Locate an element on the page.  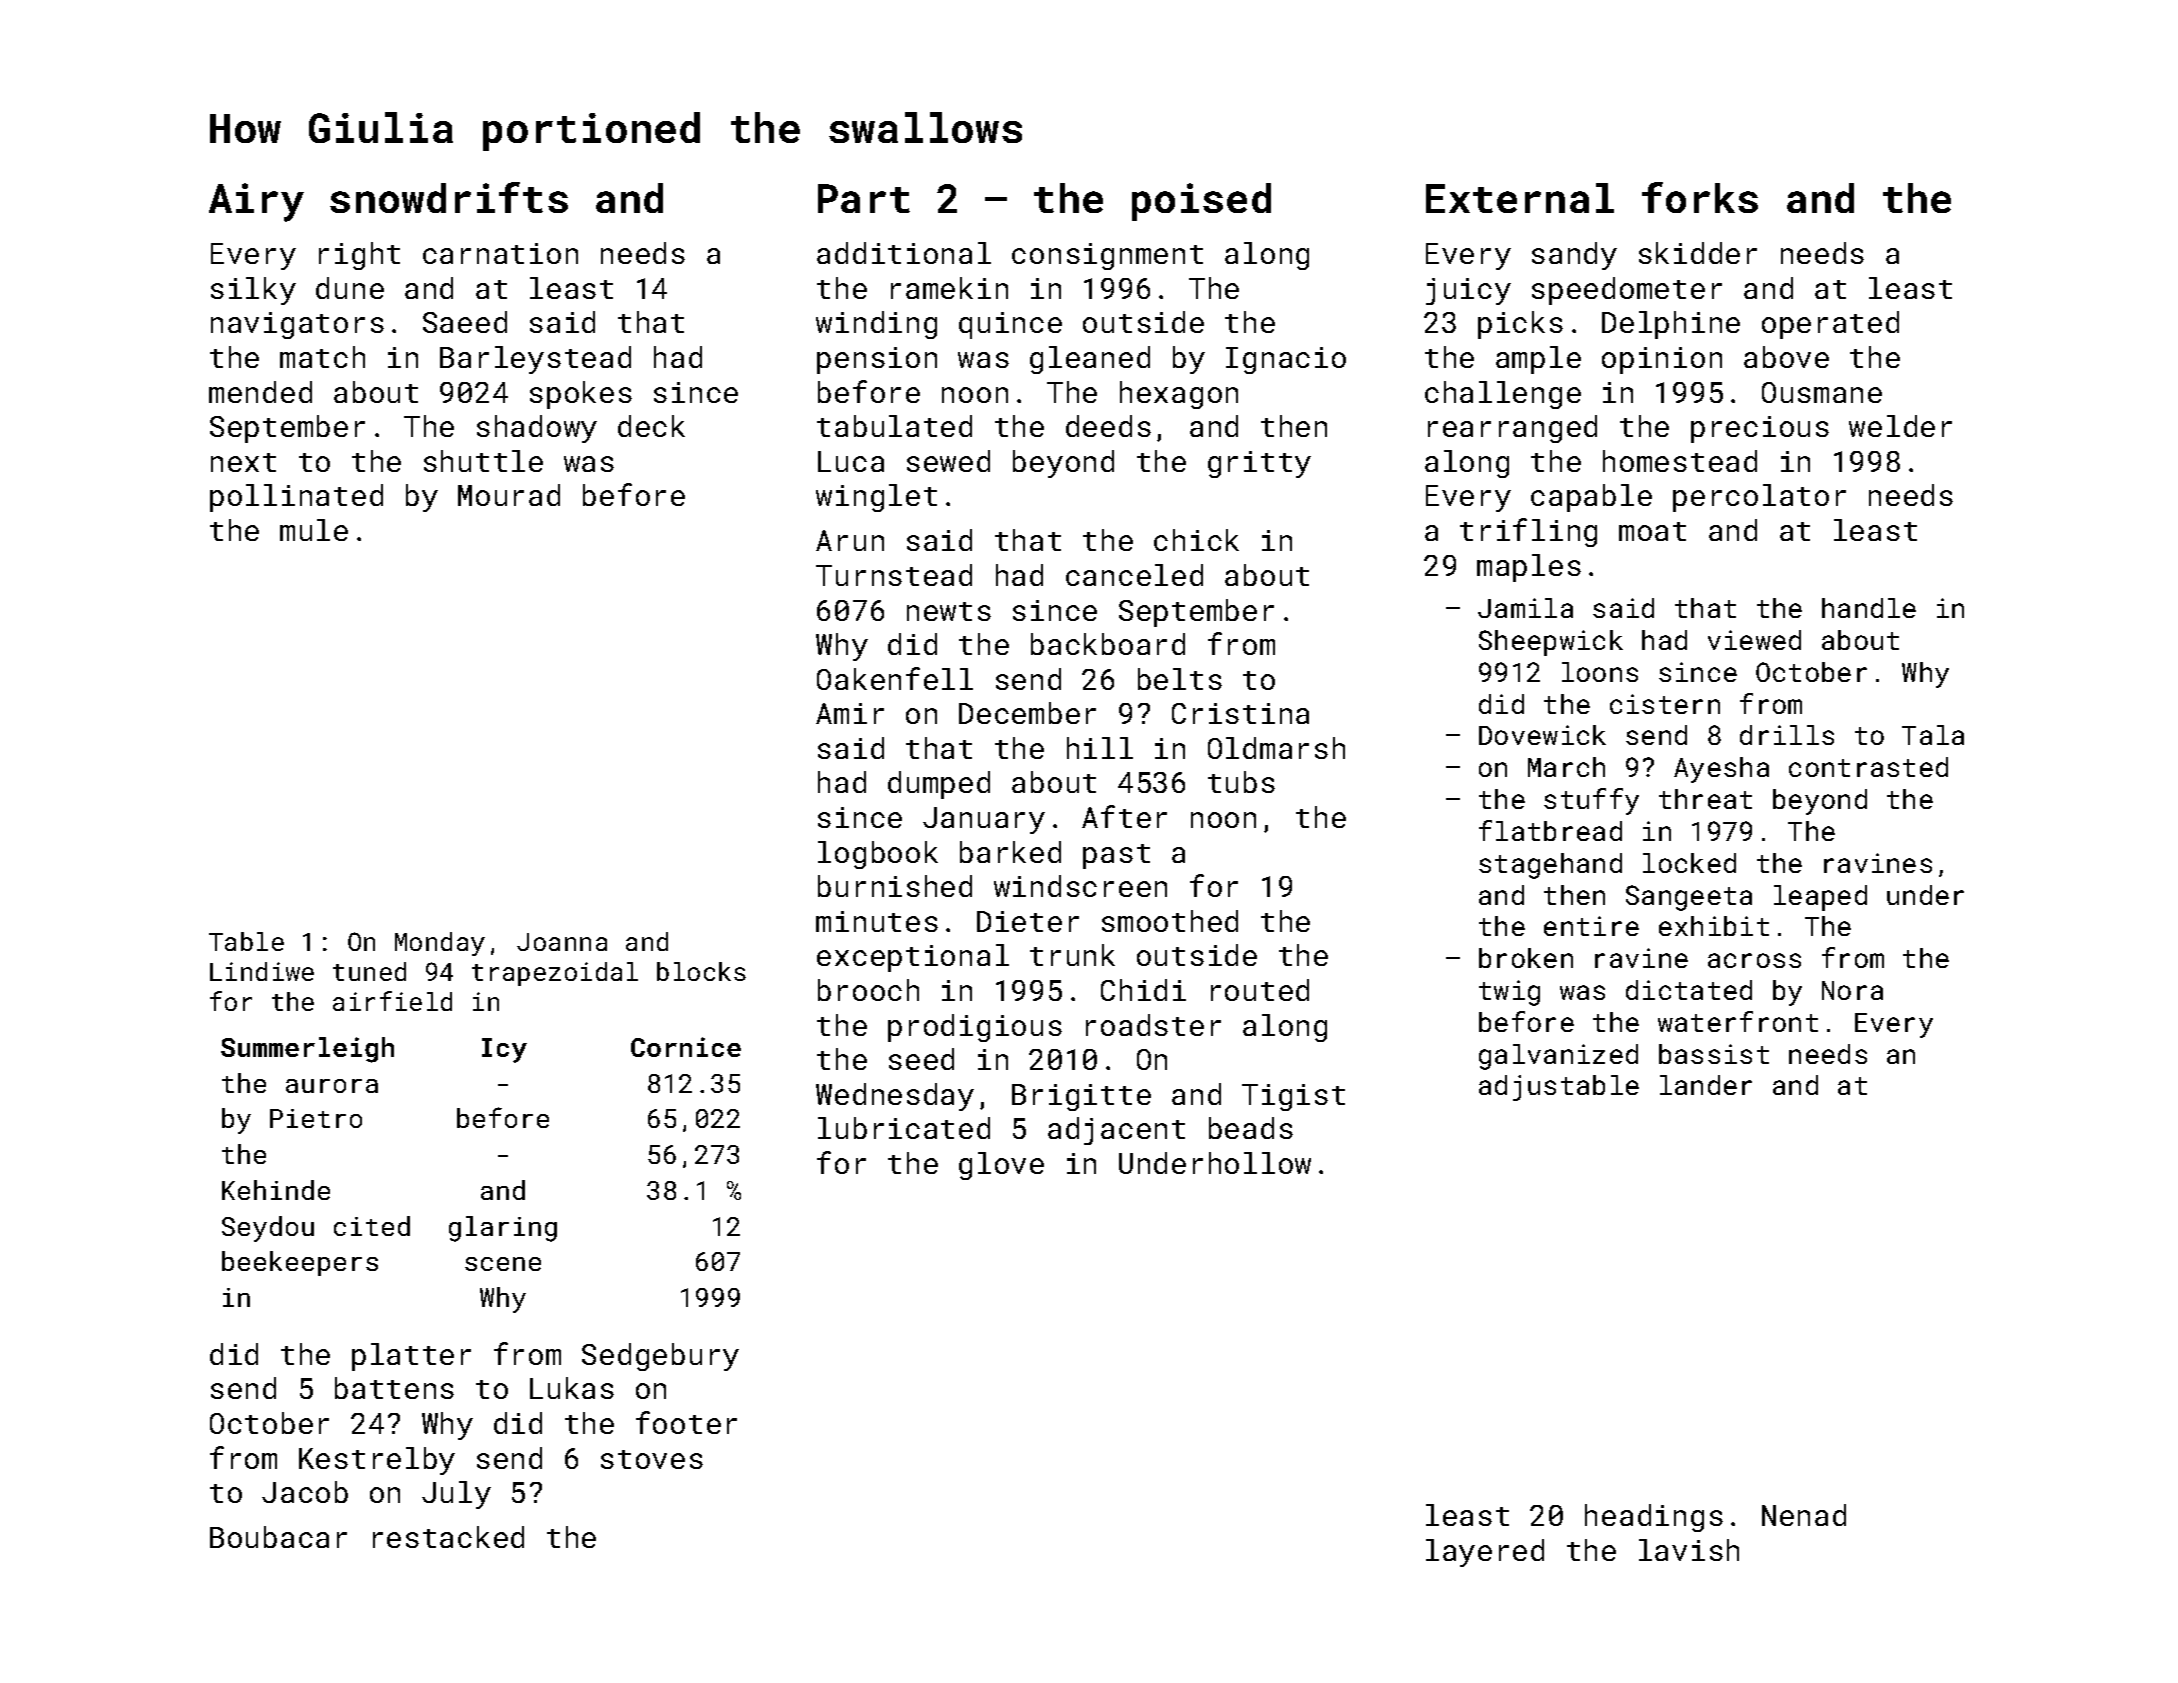
handle is located at coordinates (1869, 608).
